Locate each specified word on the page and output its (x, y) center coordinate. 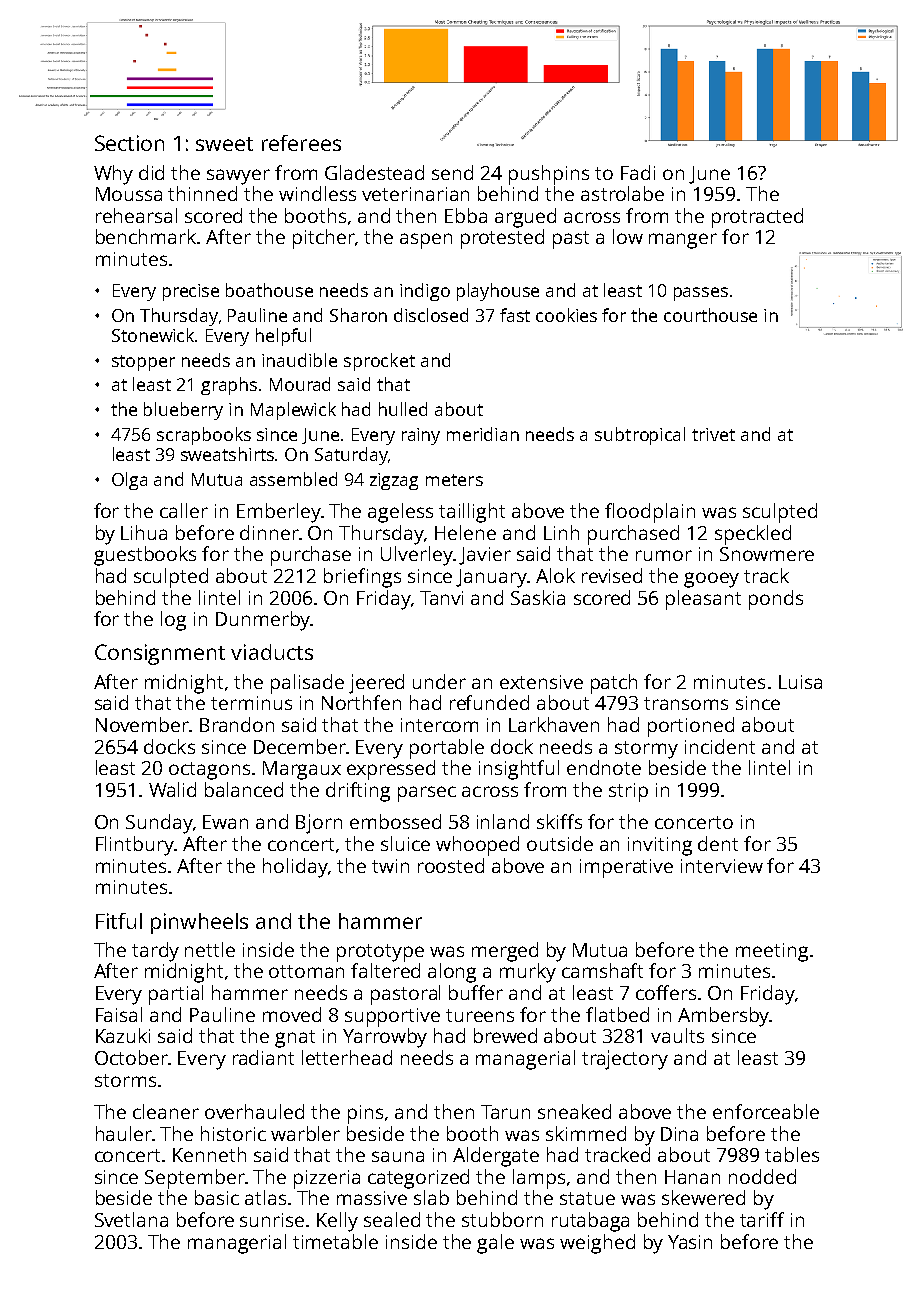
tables (792, 1154)
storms (125, 1080)
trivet (713, 434)
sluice (405, 843)
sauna (398, 1156)
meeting (772, 952)
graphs (229, 386)
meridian (483, 434)
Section (129, 143)
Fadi (638, 172)
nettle (210, 949)
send (452, 172)
